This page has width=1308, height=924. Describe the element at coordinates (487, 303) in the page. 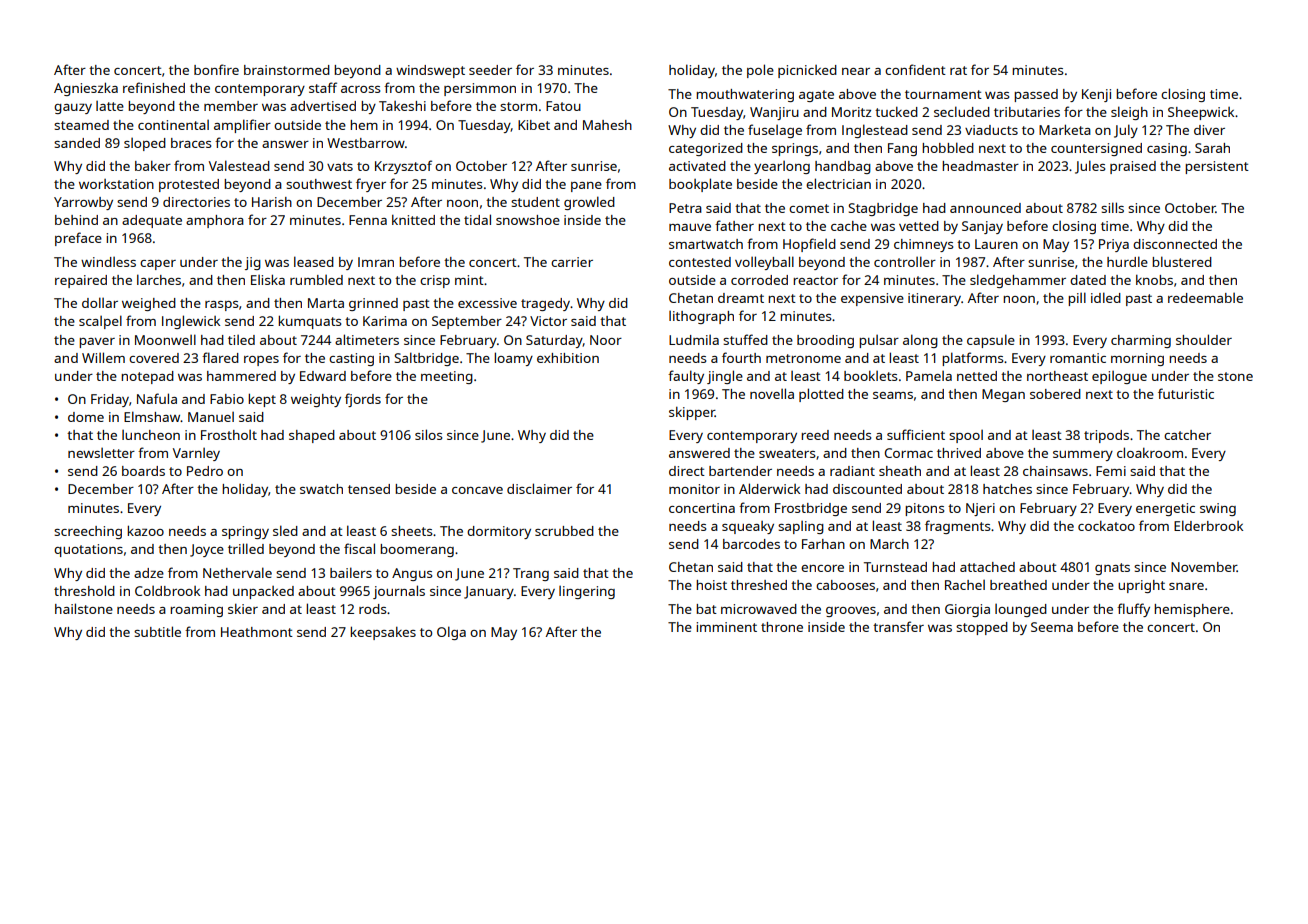

I see `excessive` at that location.
